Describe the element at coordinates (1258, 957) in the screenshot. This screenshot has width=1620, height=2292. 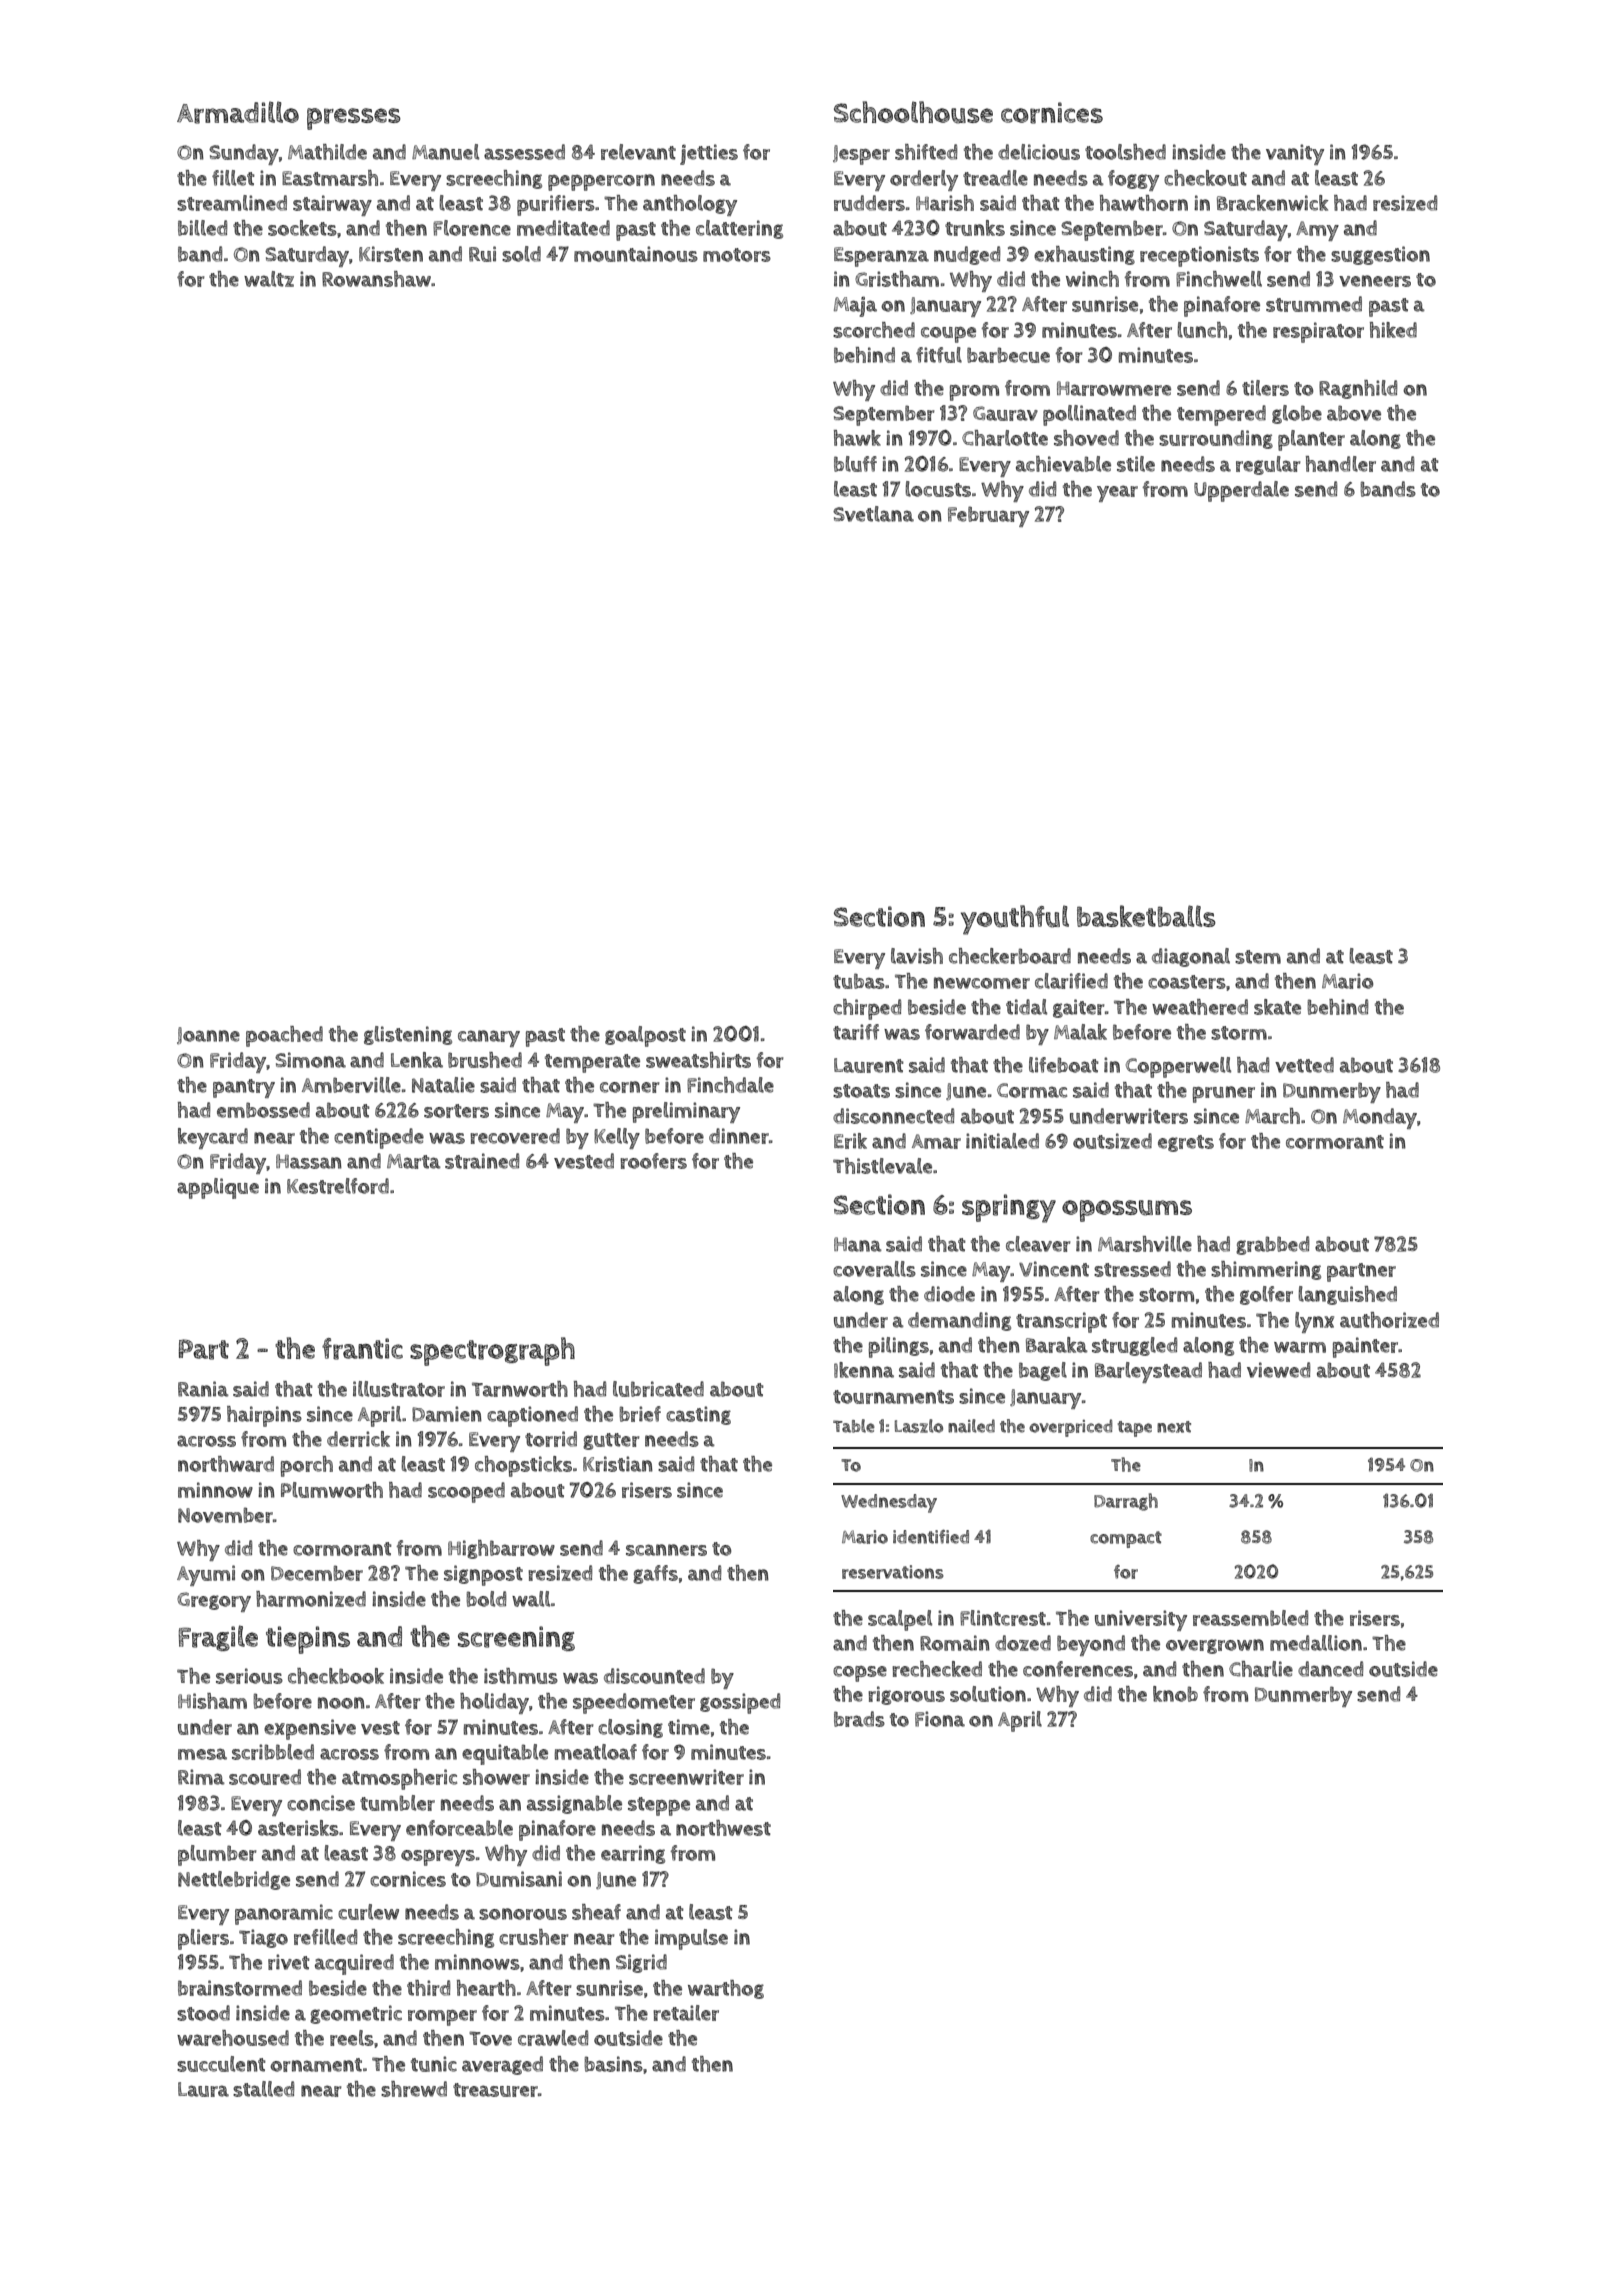
I see `stem` at that location.
